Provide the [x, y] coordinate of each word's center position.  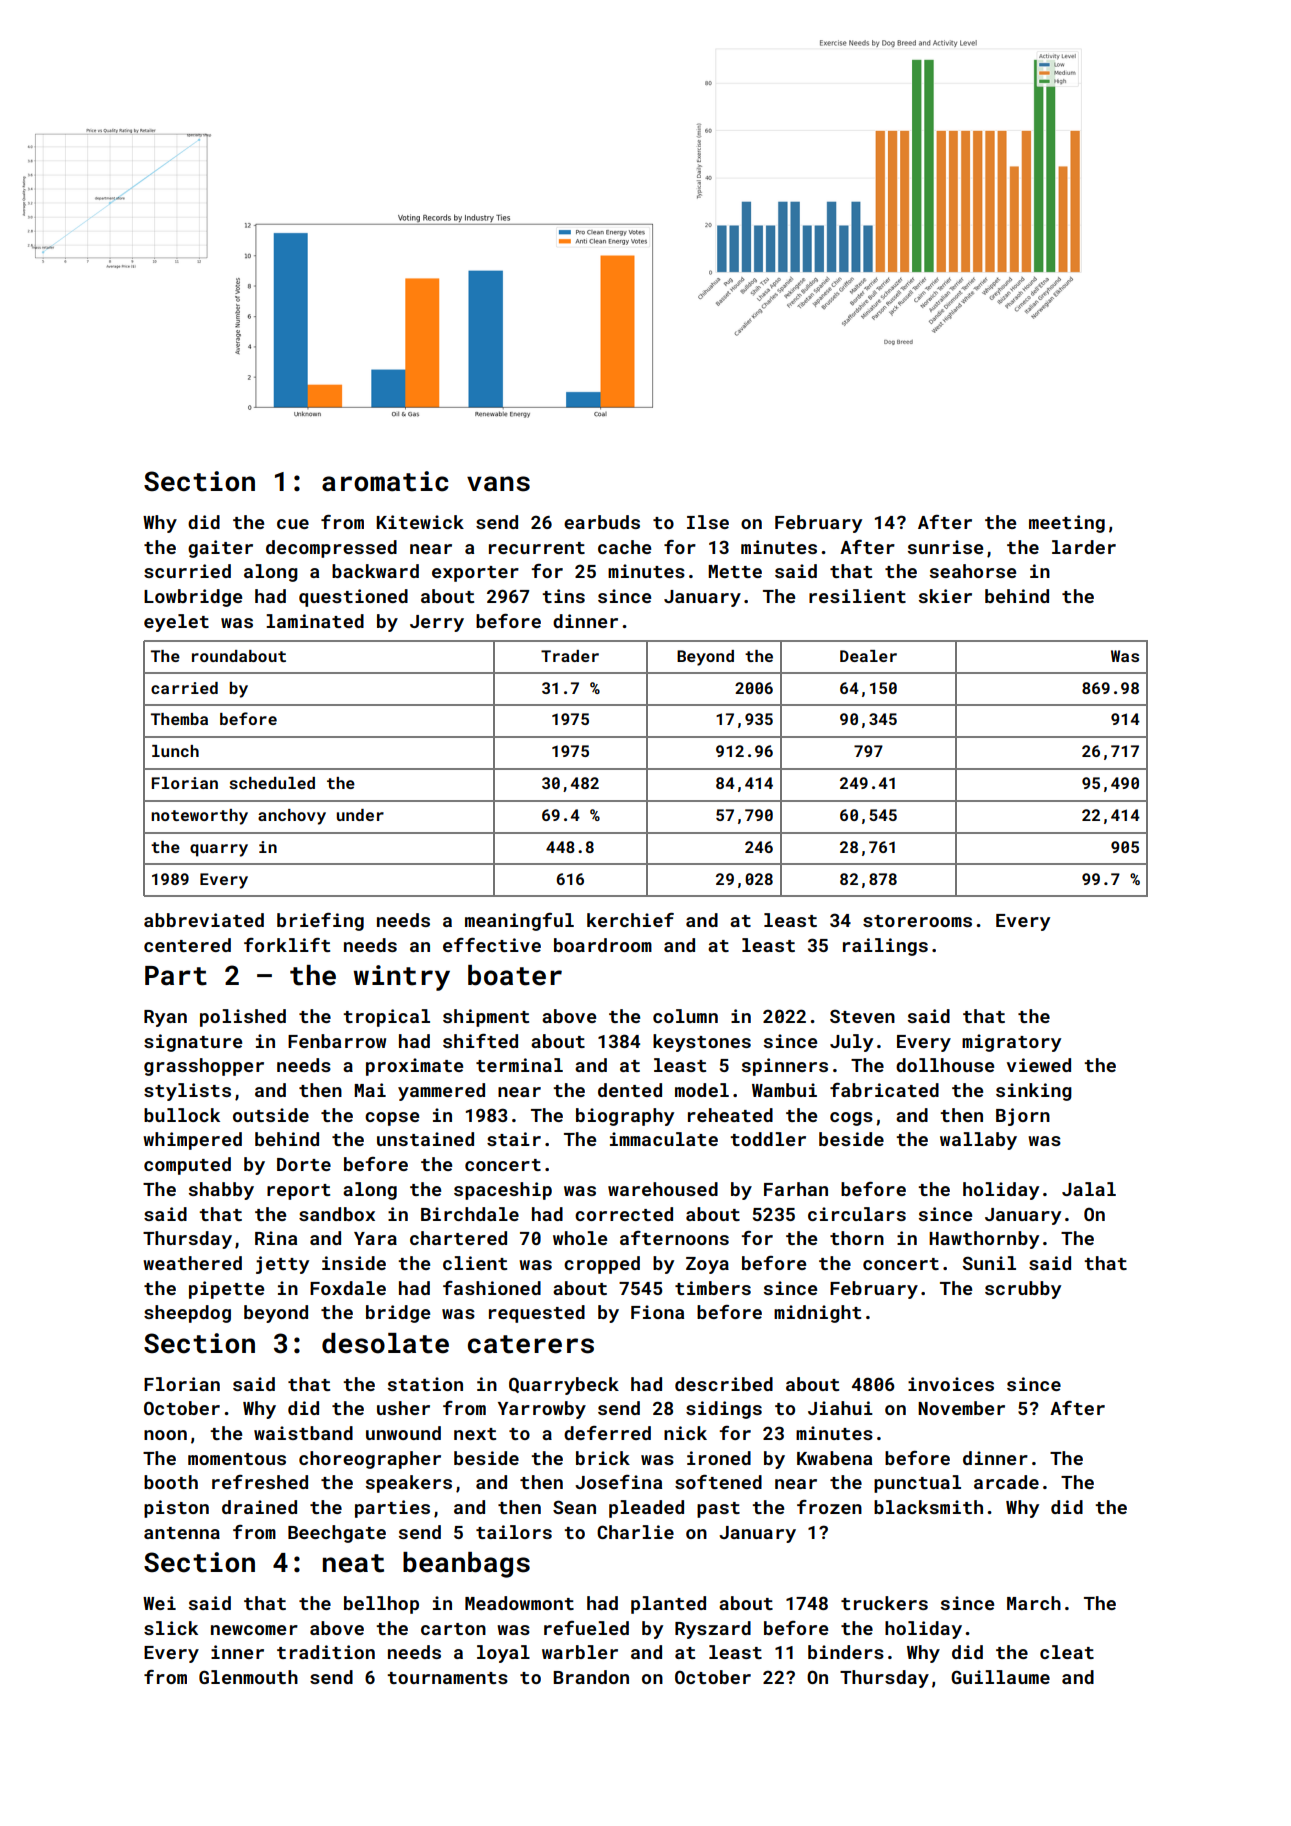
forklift [287, 945]
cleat [1067, 1652]
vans [498, 484]
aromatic [385, 481]
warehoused [663, 1189]
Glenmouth [248, 1677]
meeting [1067, 524]
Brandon [591, 1677]
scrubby [1023, 1290]
